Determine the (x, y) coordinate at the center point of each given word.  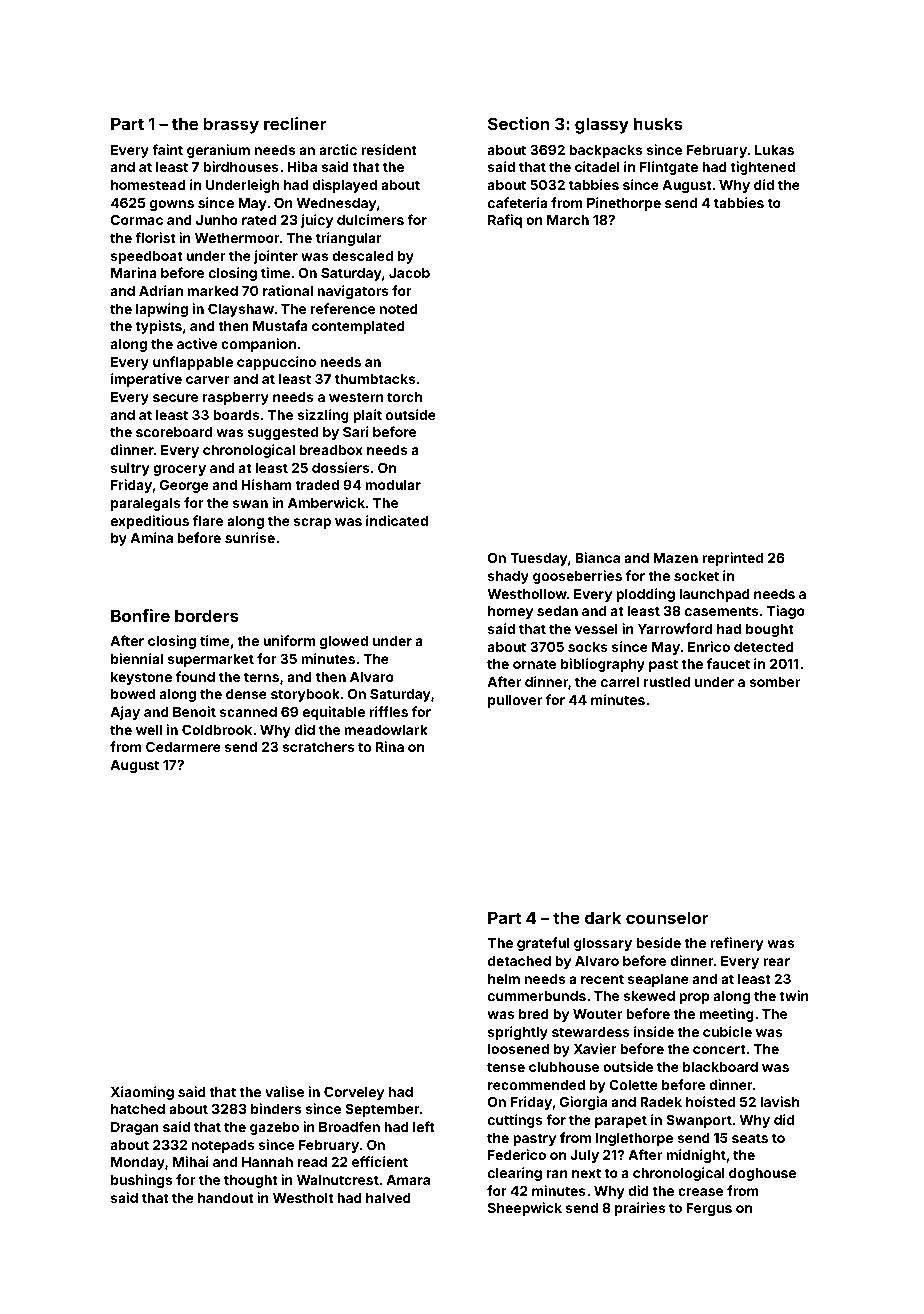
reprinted (732, 559)
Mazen (675, 558)
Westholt (303, 1198)
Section (518, 123)
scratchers (318, 747)
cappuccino (276, 363)
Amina (151, 537)
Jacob (409, 273)
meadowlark (386, 730)
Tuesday (539, 559)
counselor (667, 917)
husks (658, 123)
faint (167, 149)
